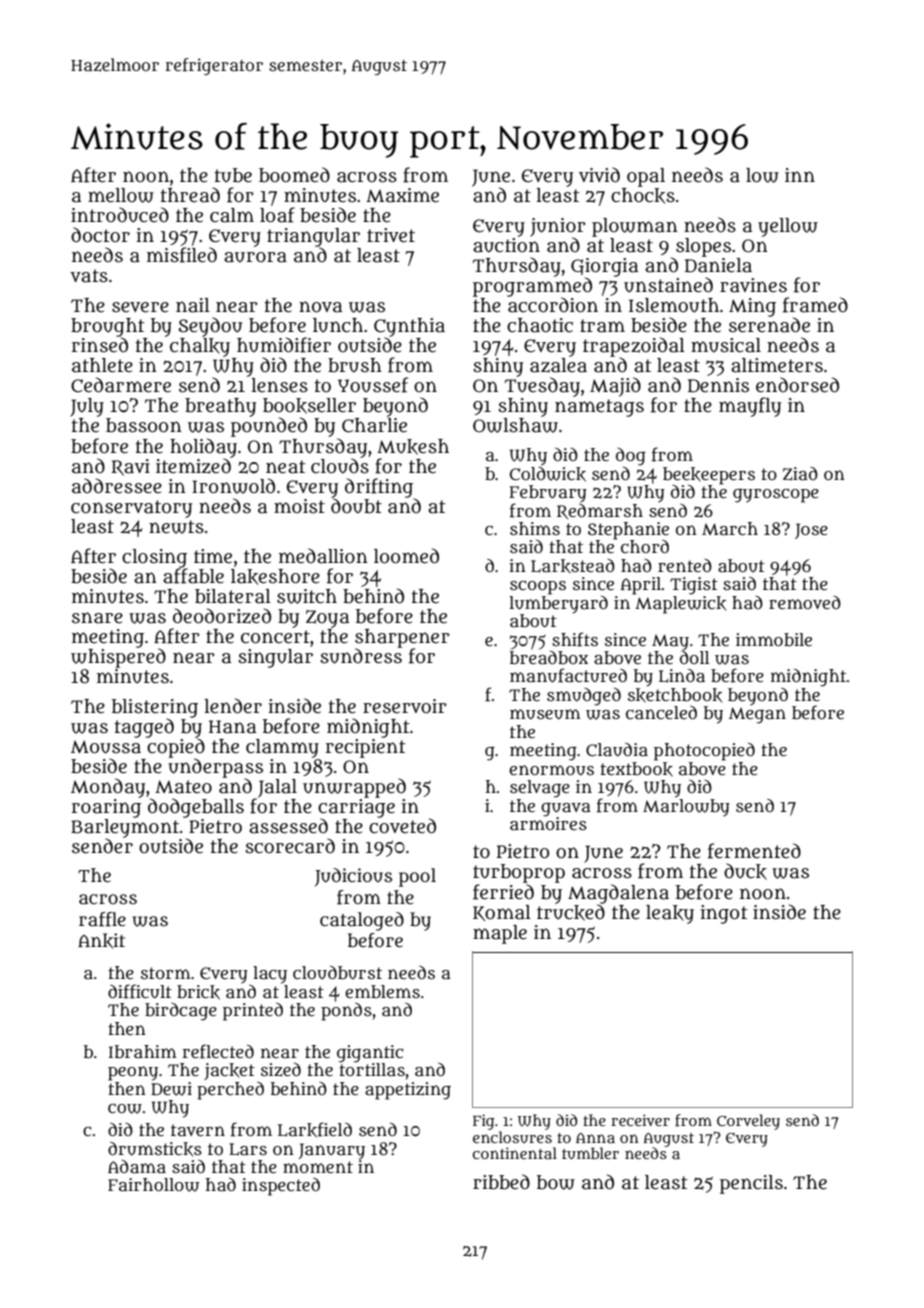 This document has width=924, height=1308. Describe the element at coordinates (193, 466) in the document. I see `itemized` at that location.
